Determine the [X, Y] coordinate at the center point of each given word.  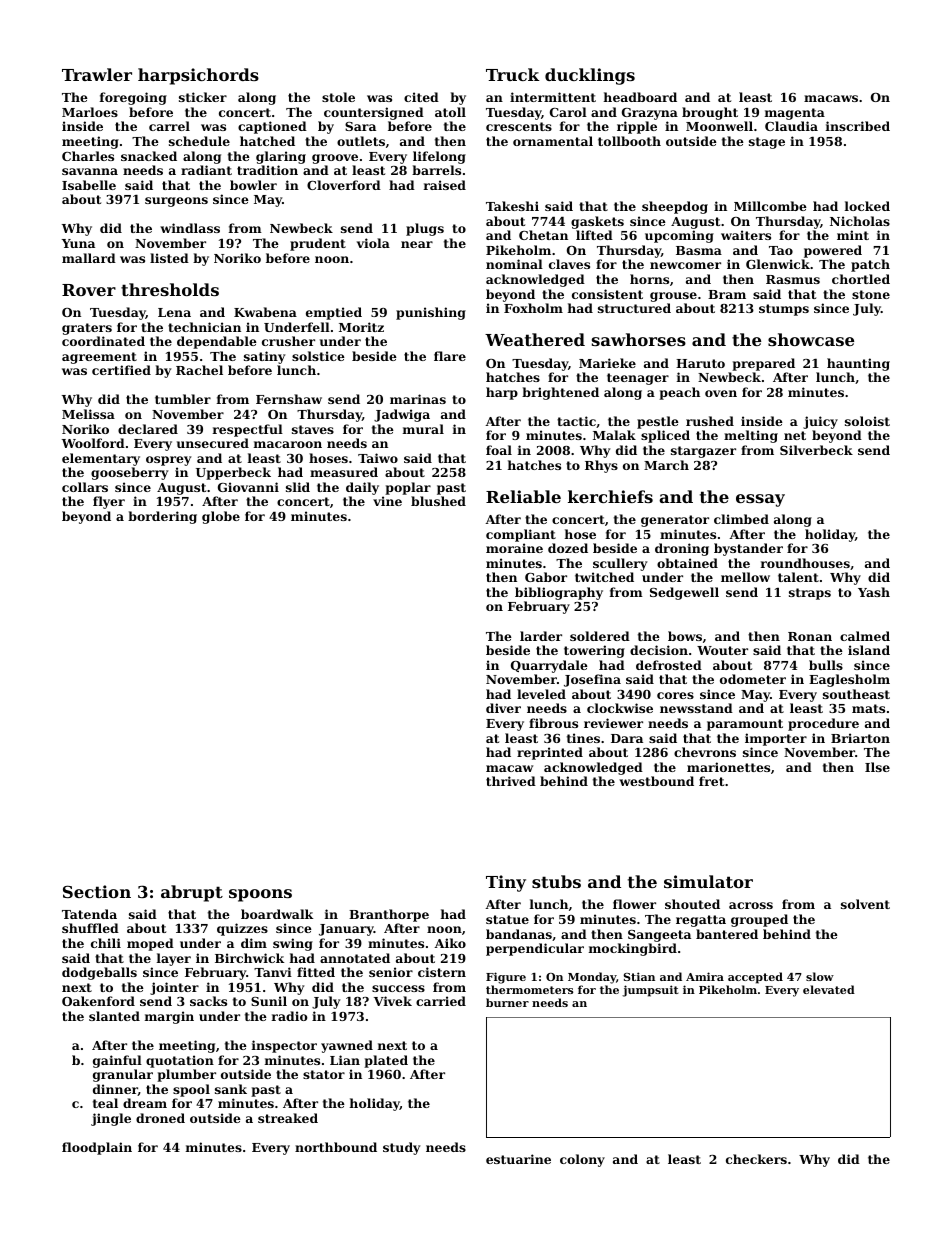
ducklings [590, 76]
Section [97, 891]
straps [810, 594]
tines [583, 738]
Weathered [535, 339]
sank [231, 1089]
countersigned [374, 113]
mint [853, 235]
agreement [99, 358]
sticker [203, 97]
